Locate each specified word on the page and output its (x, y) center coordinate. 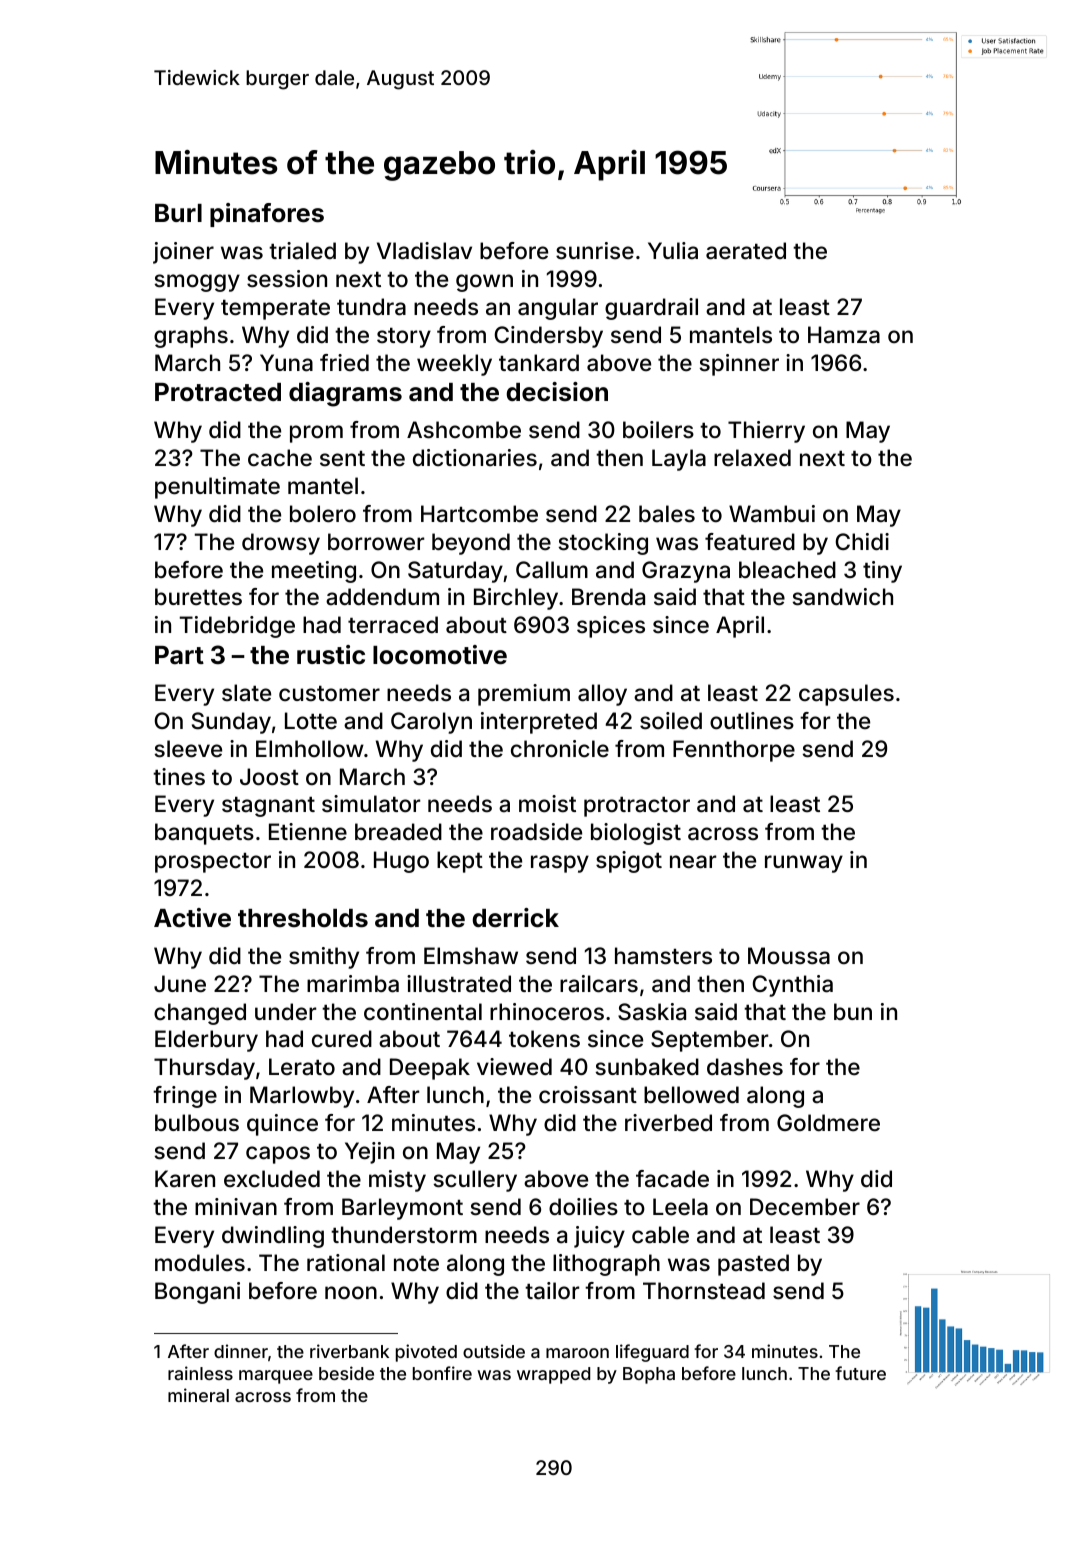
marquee (276, 1377)
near (693, 862)
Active (192, 918)
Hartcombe (479, 514)
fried (344, 362)
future (860, 1373)
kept (460, 862)
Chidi (862, 541)
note (416, 1264)
